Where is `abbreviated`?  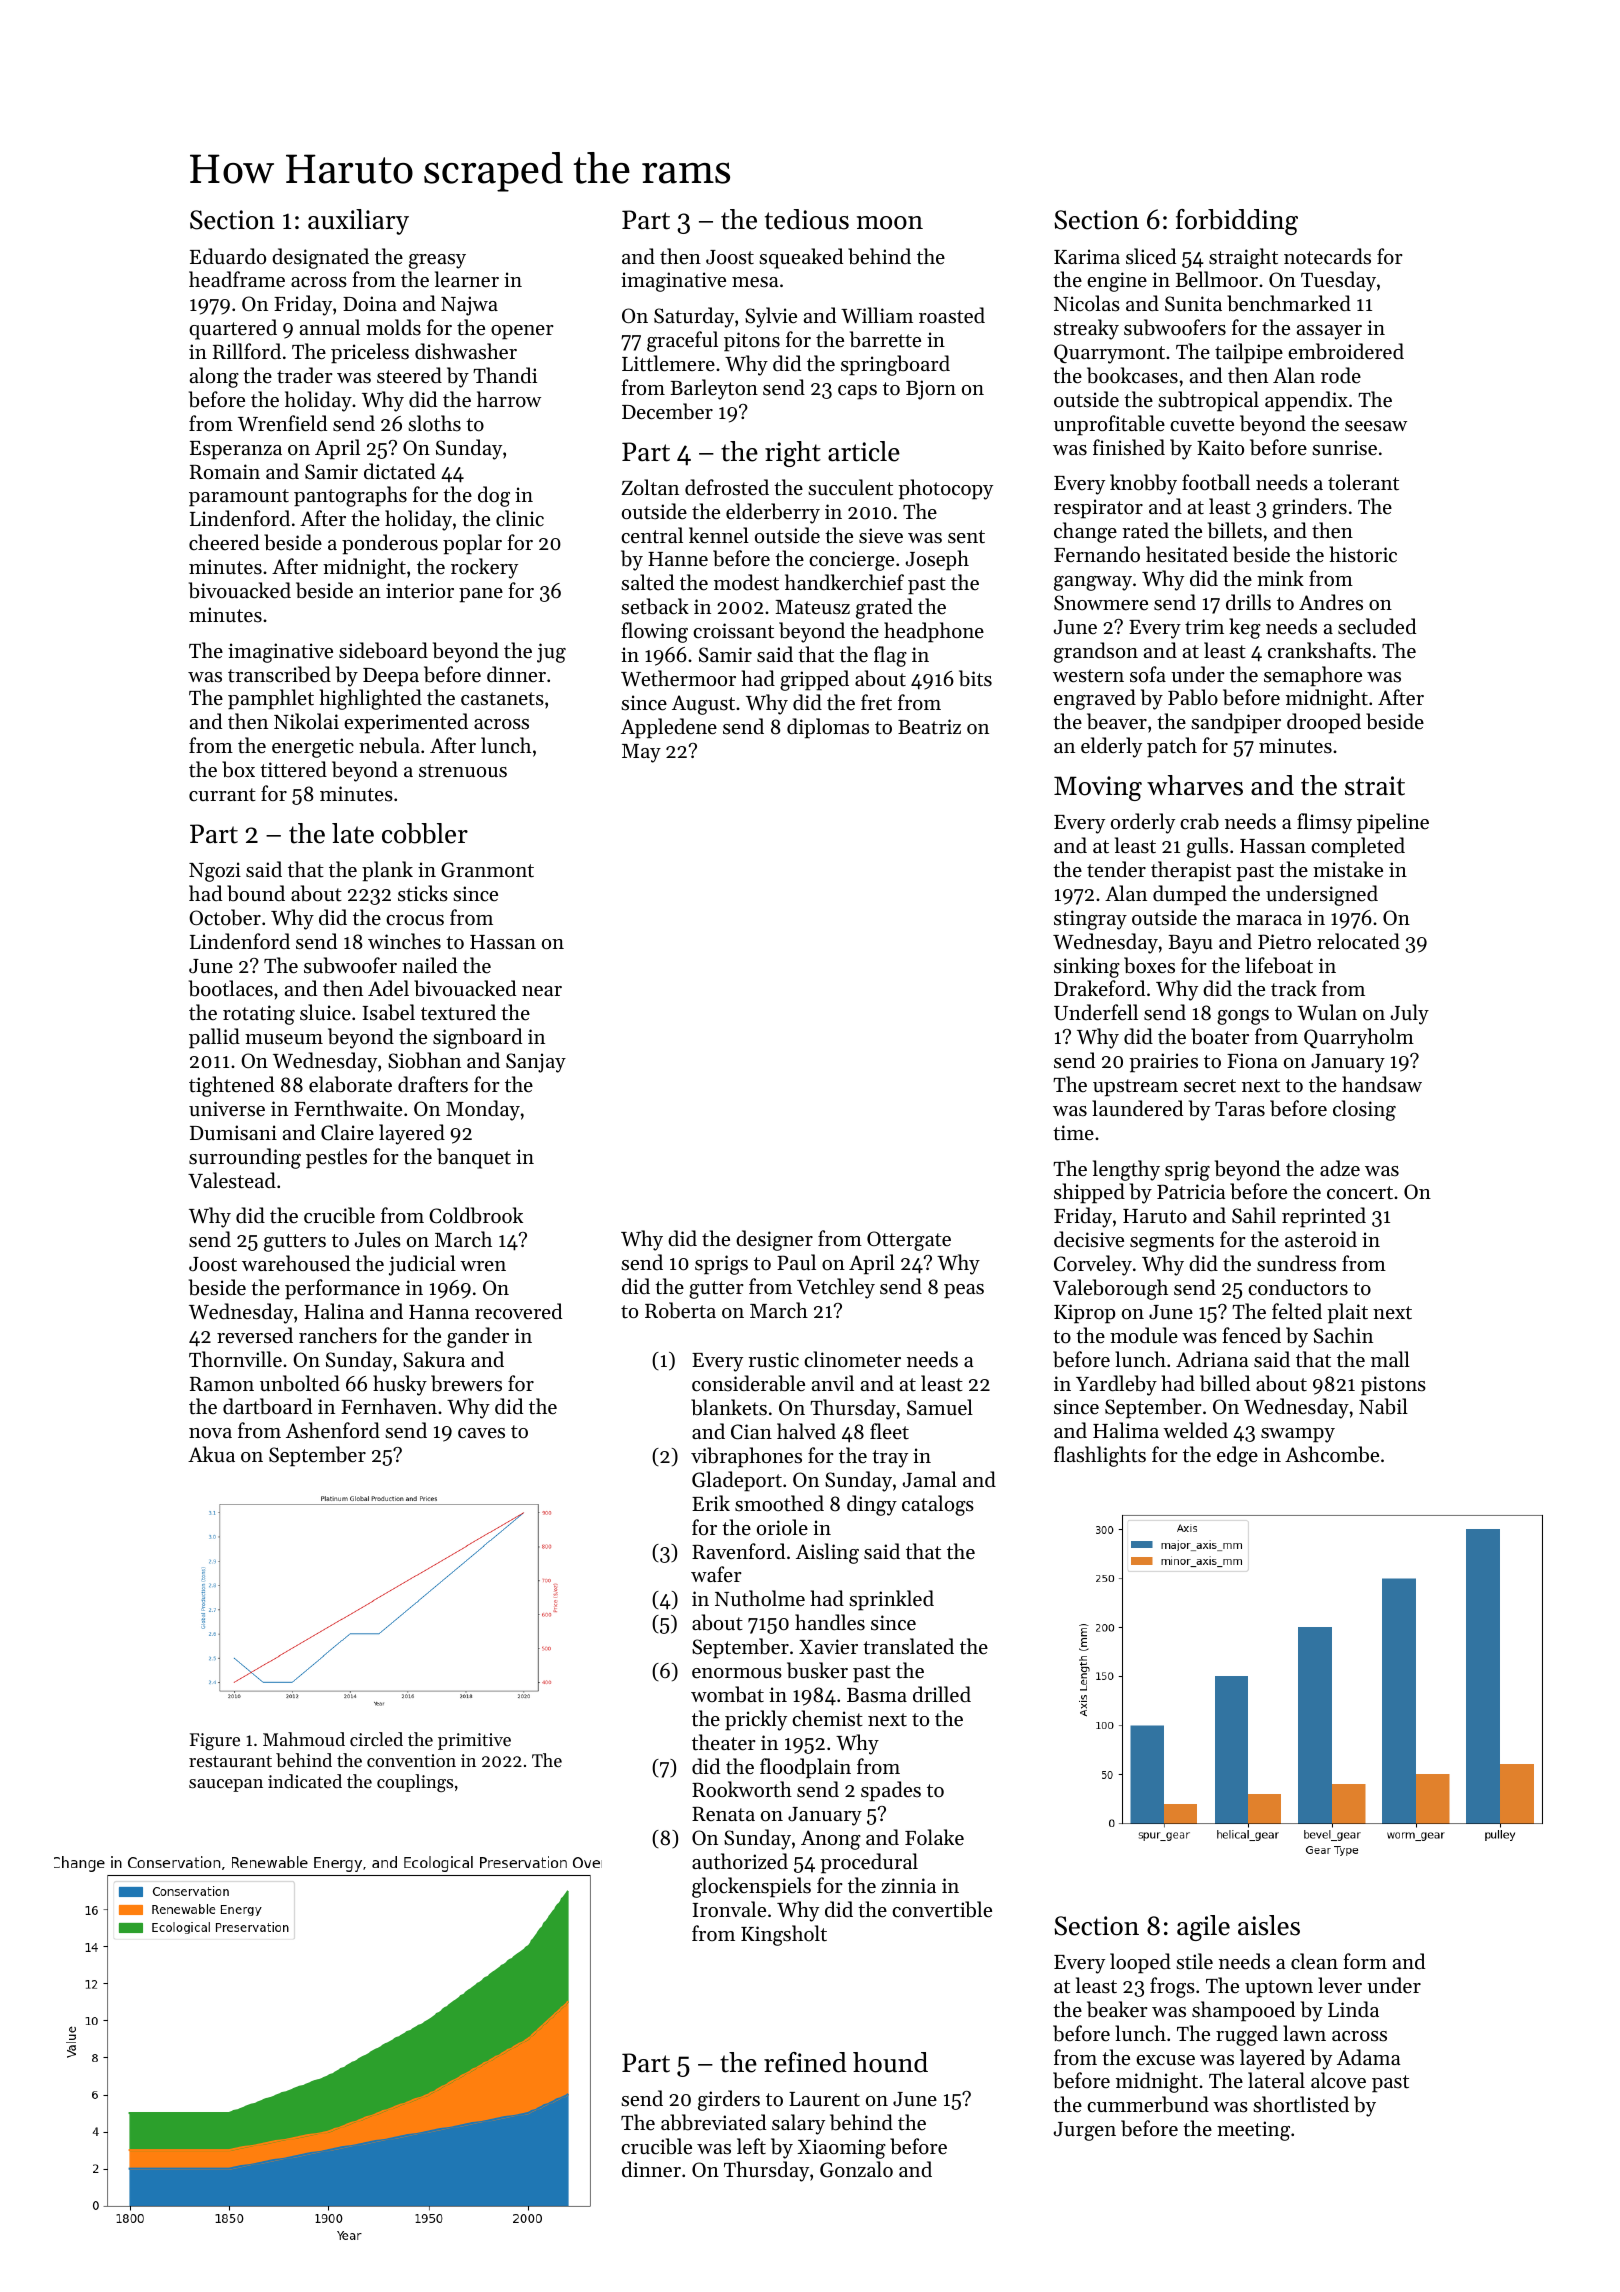
abbreviated is located at coordinates (713, 2122).
